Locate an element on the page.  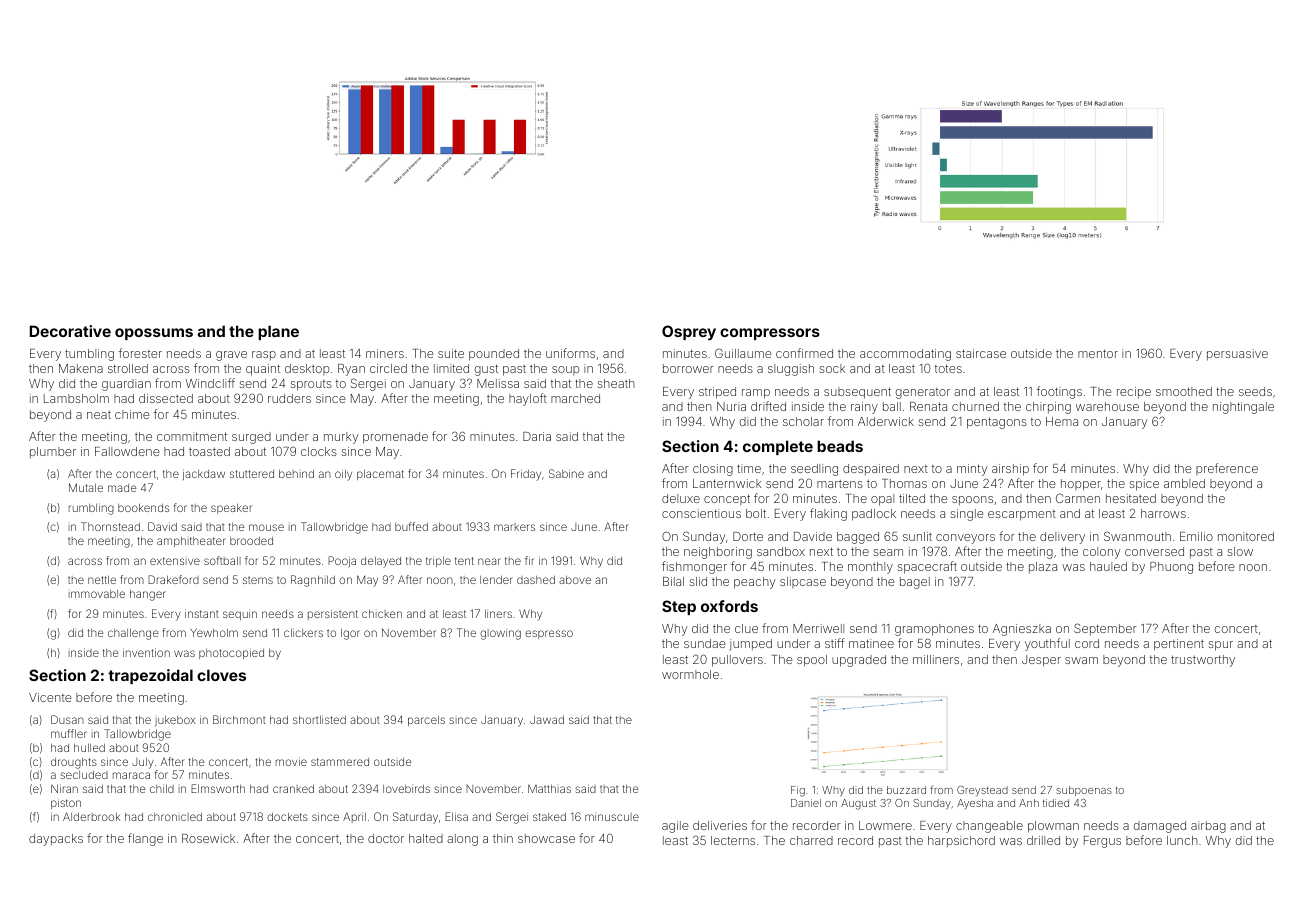
Dorte is located at coordinates (748, 536).
